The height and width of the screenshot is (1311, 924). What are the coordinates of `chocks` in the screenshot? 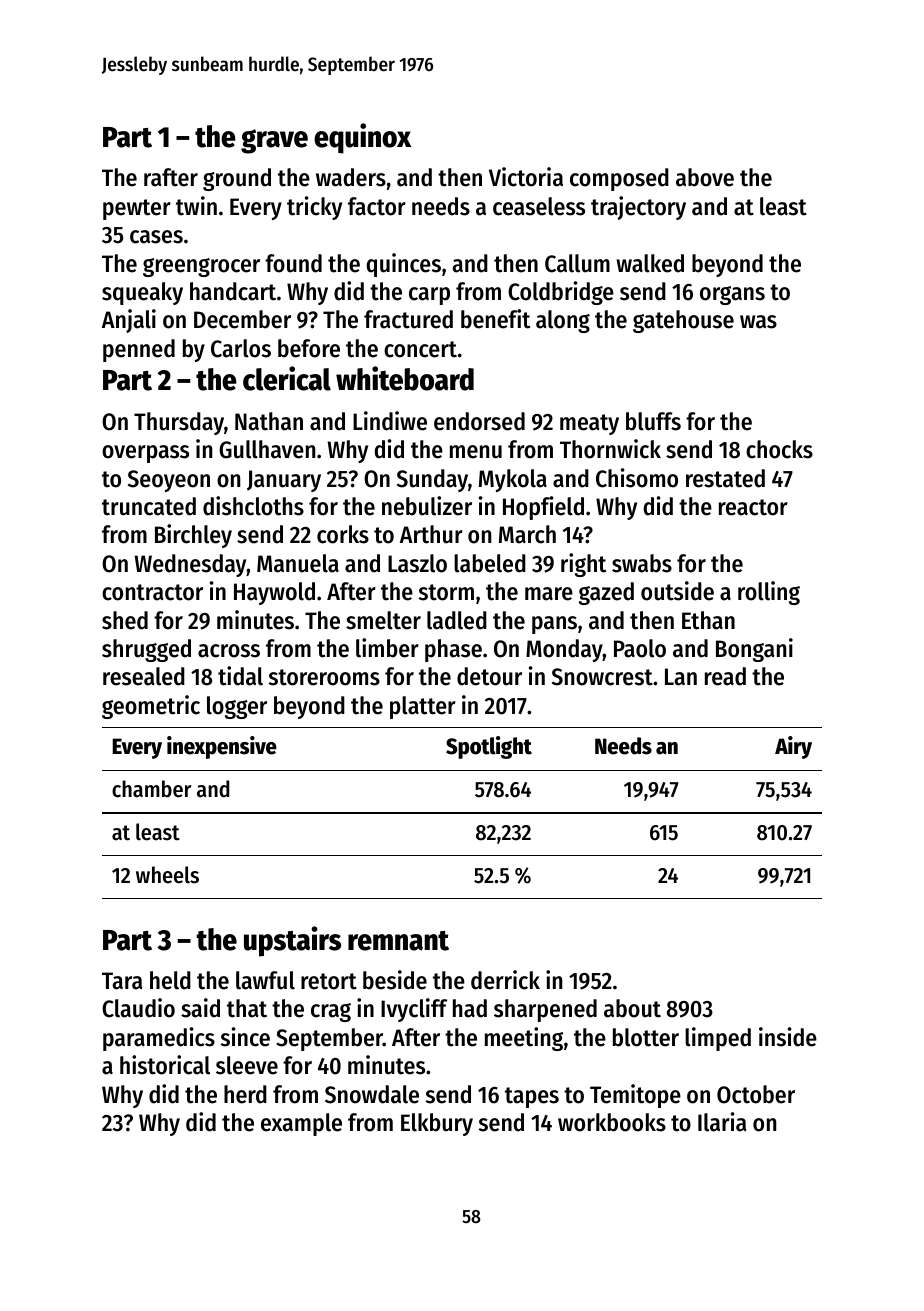 It's located at (779, 449).
